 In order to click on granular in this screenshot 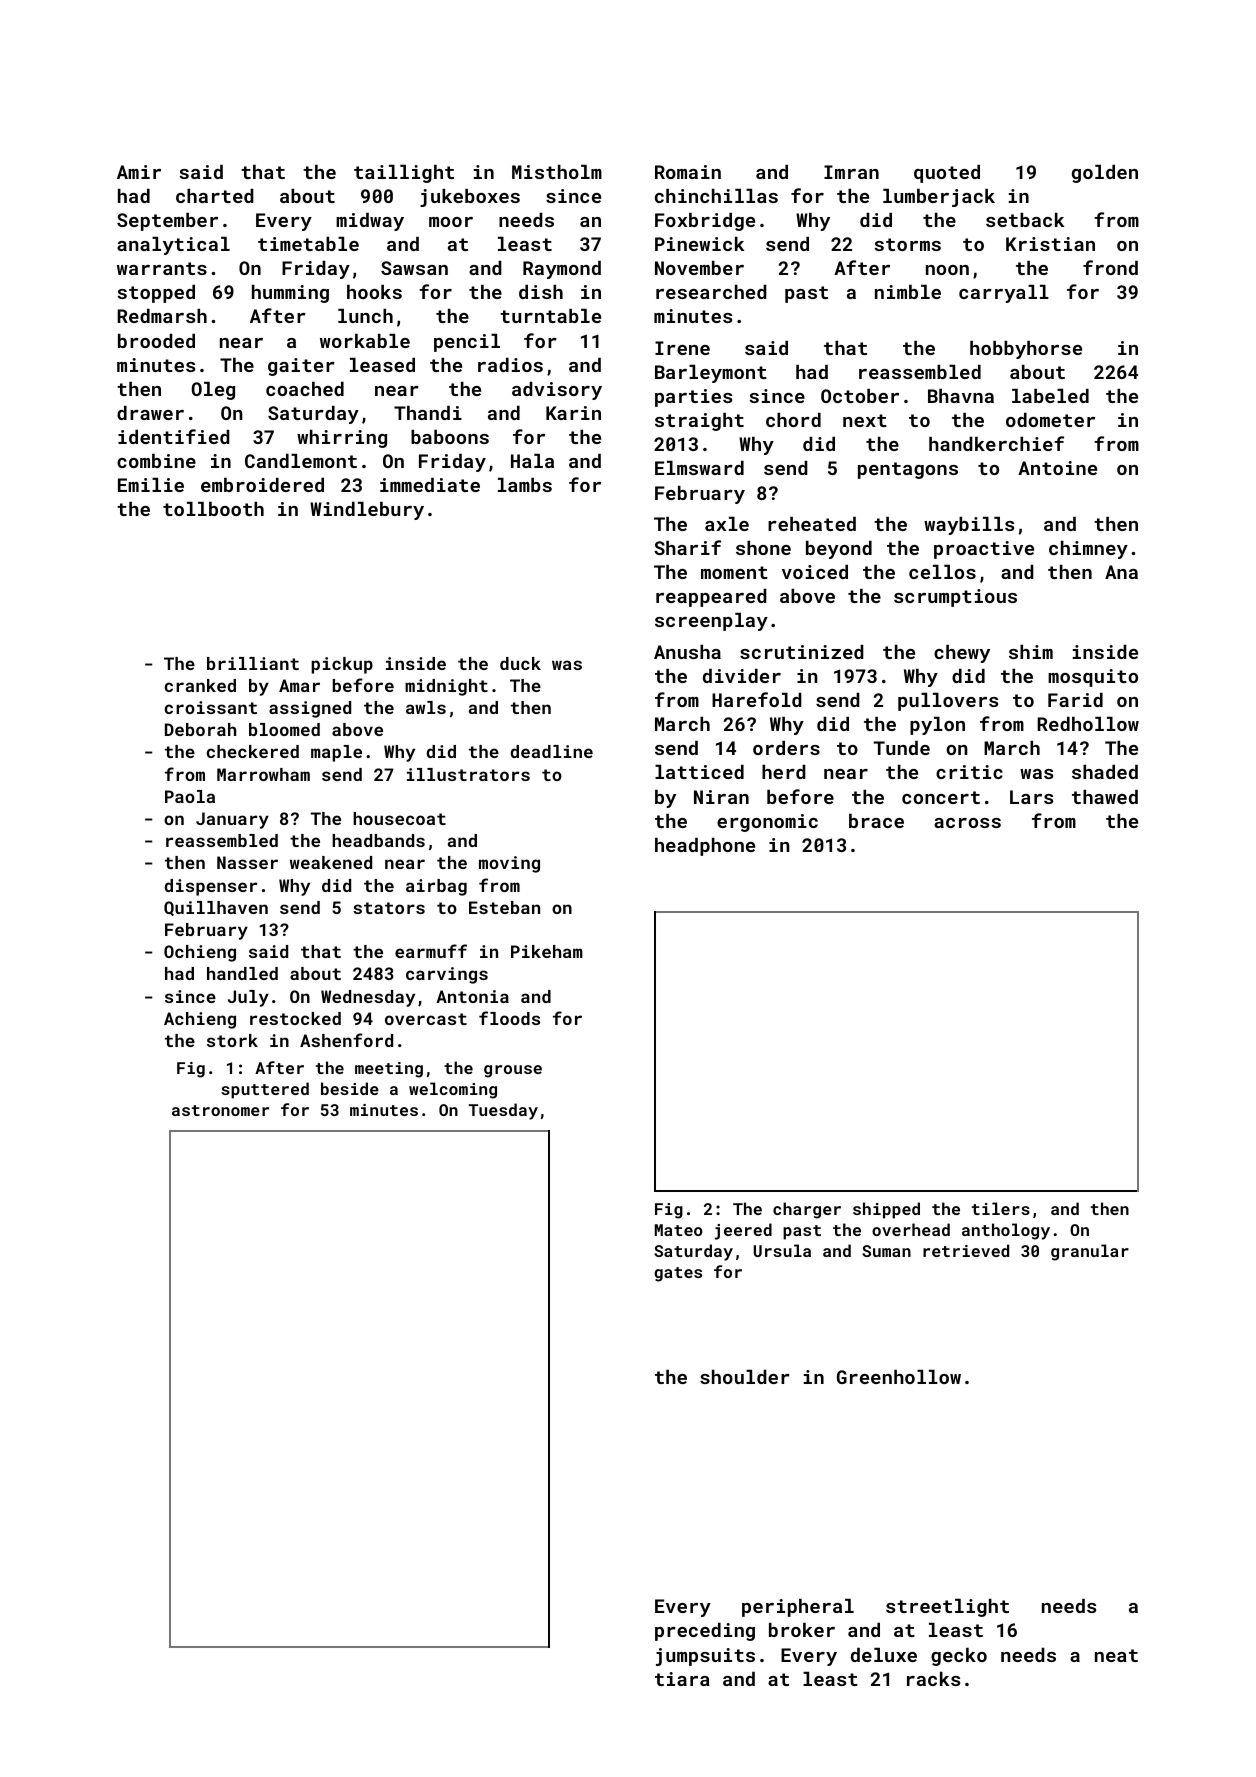, I will do `click(1090, 1252)`.
